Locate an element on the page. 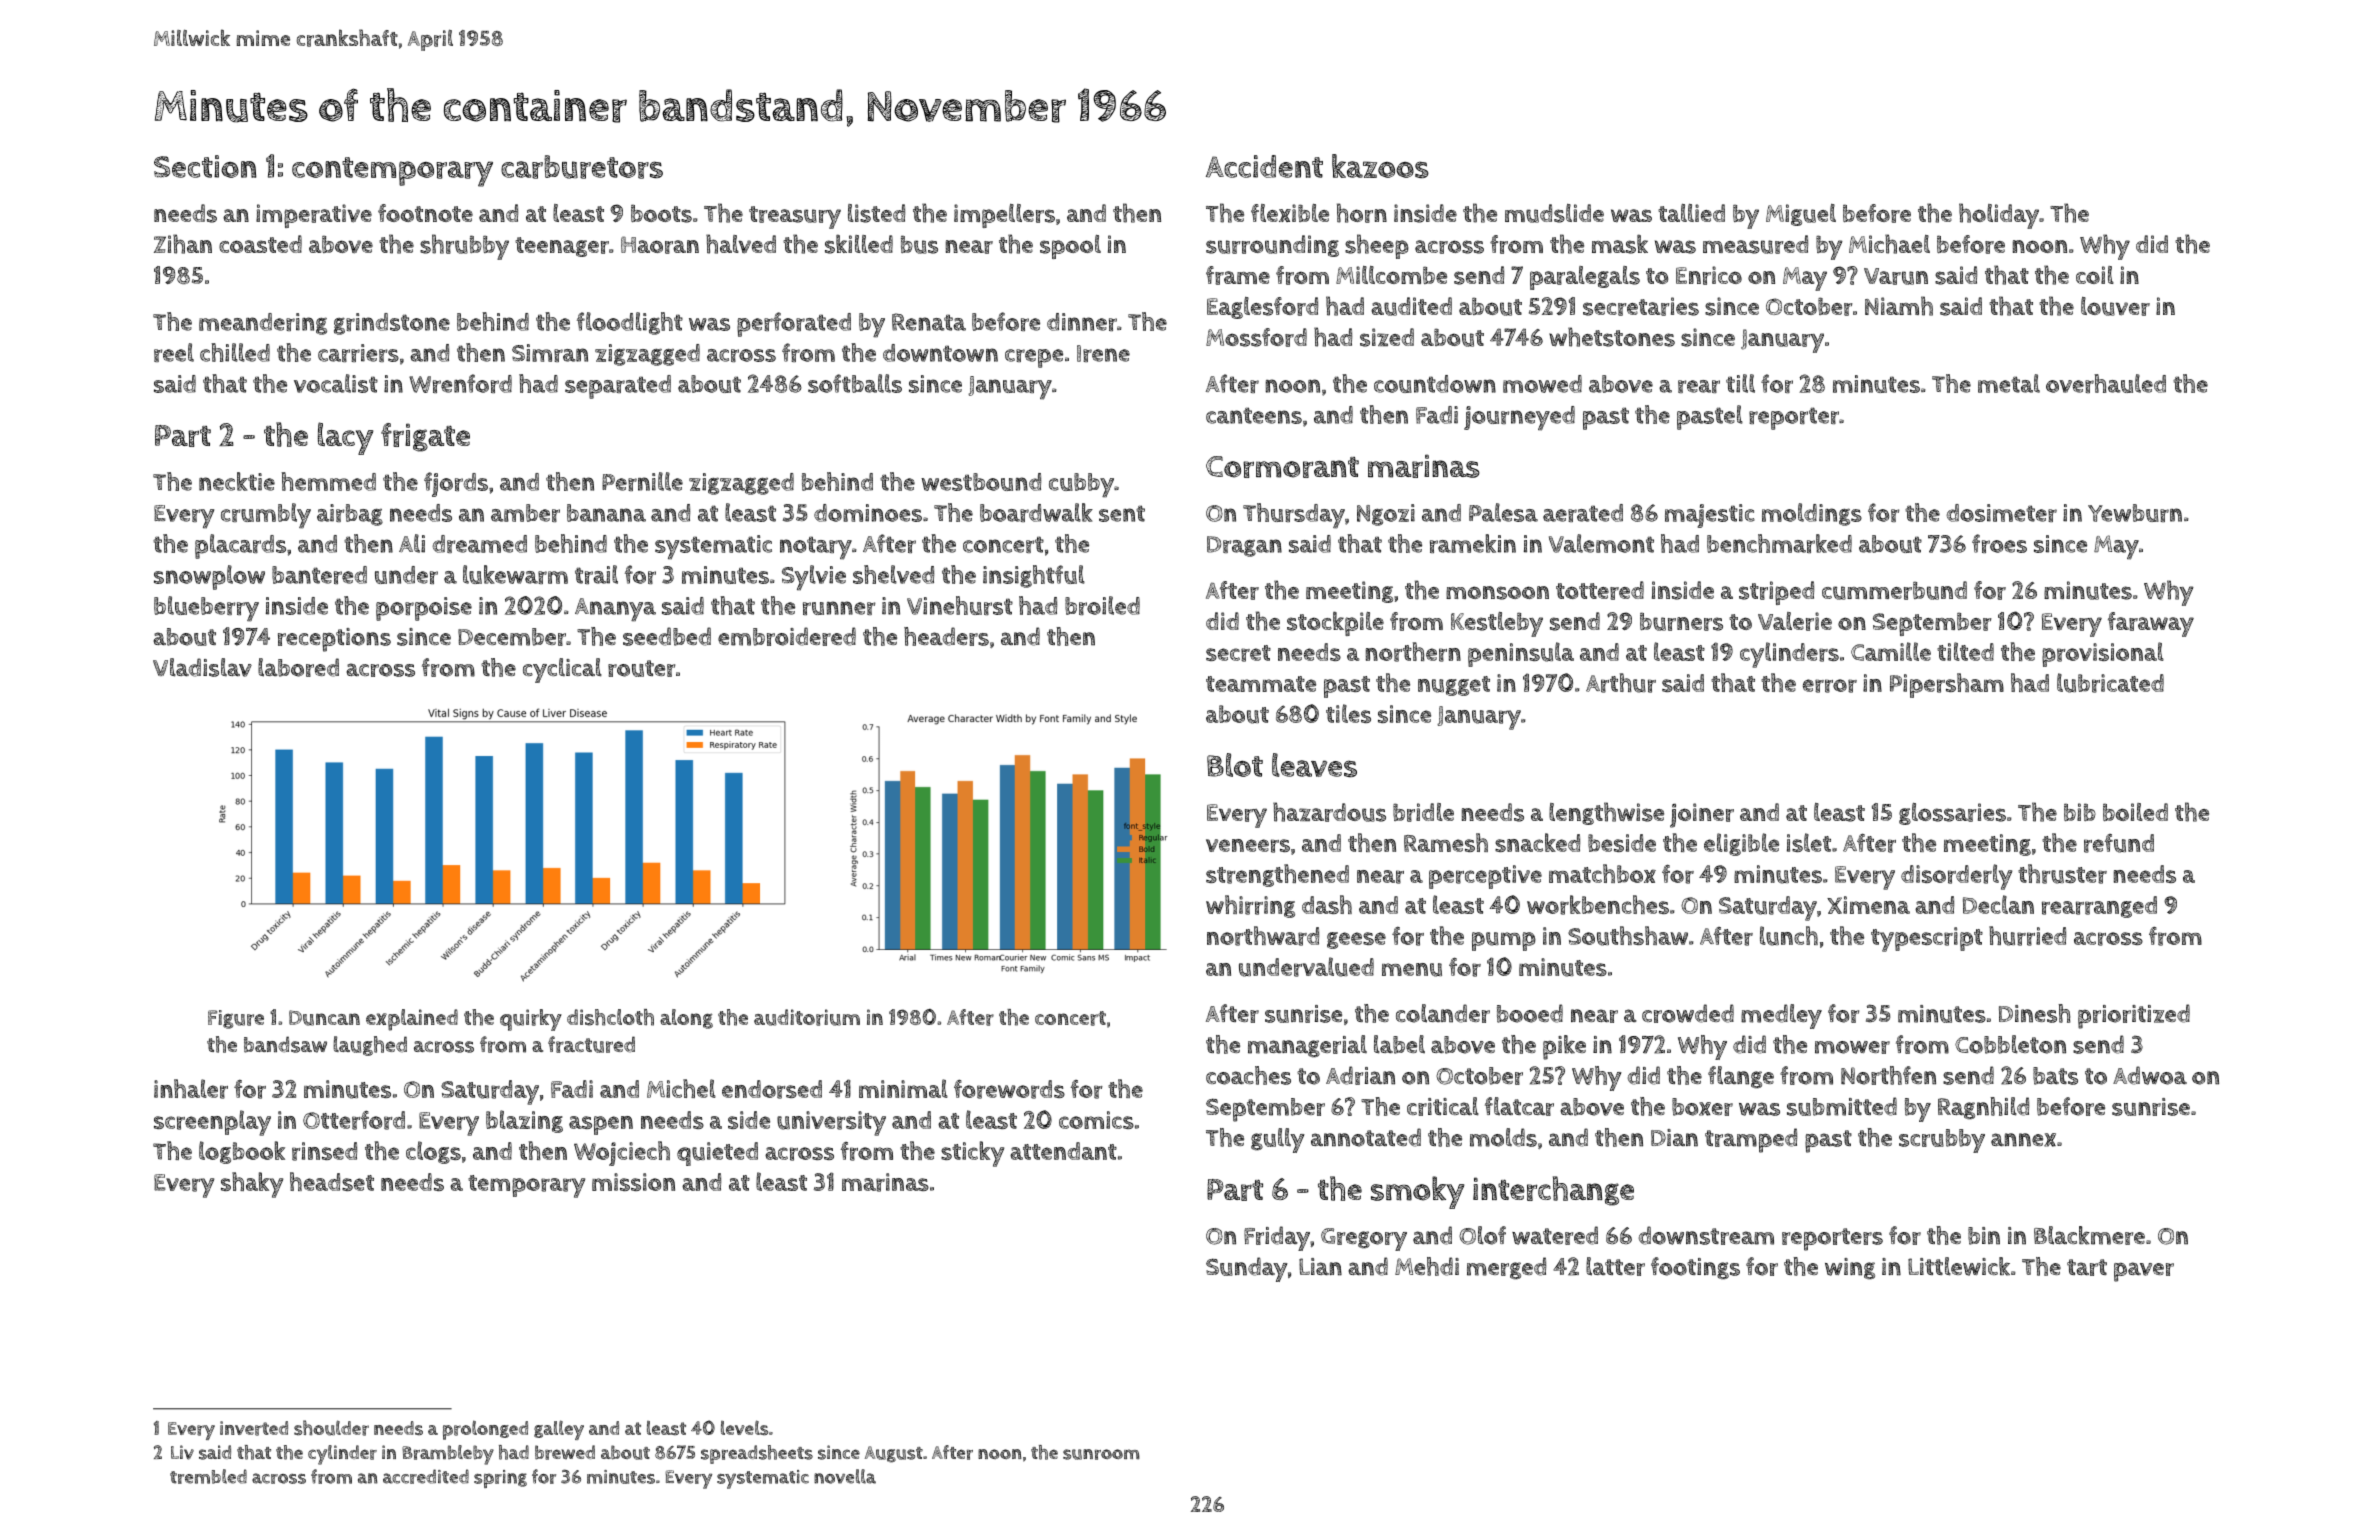 The width and height of the document is (2380, 1540). spreadsheets is located at coordinates (757, 1454).
